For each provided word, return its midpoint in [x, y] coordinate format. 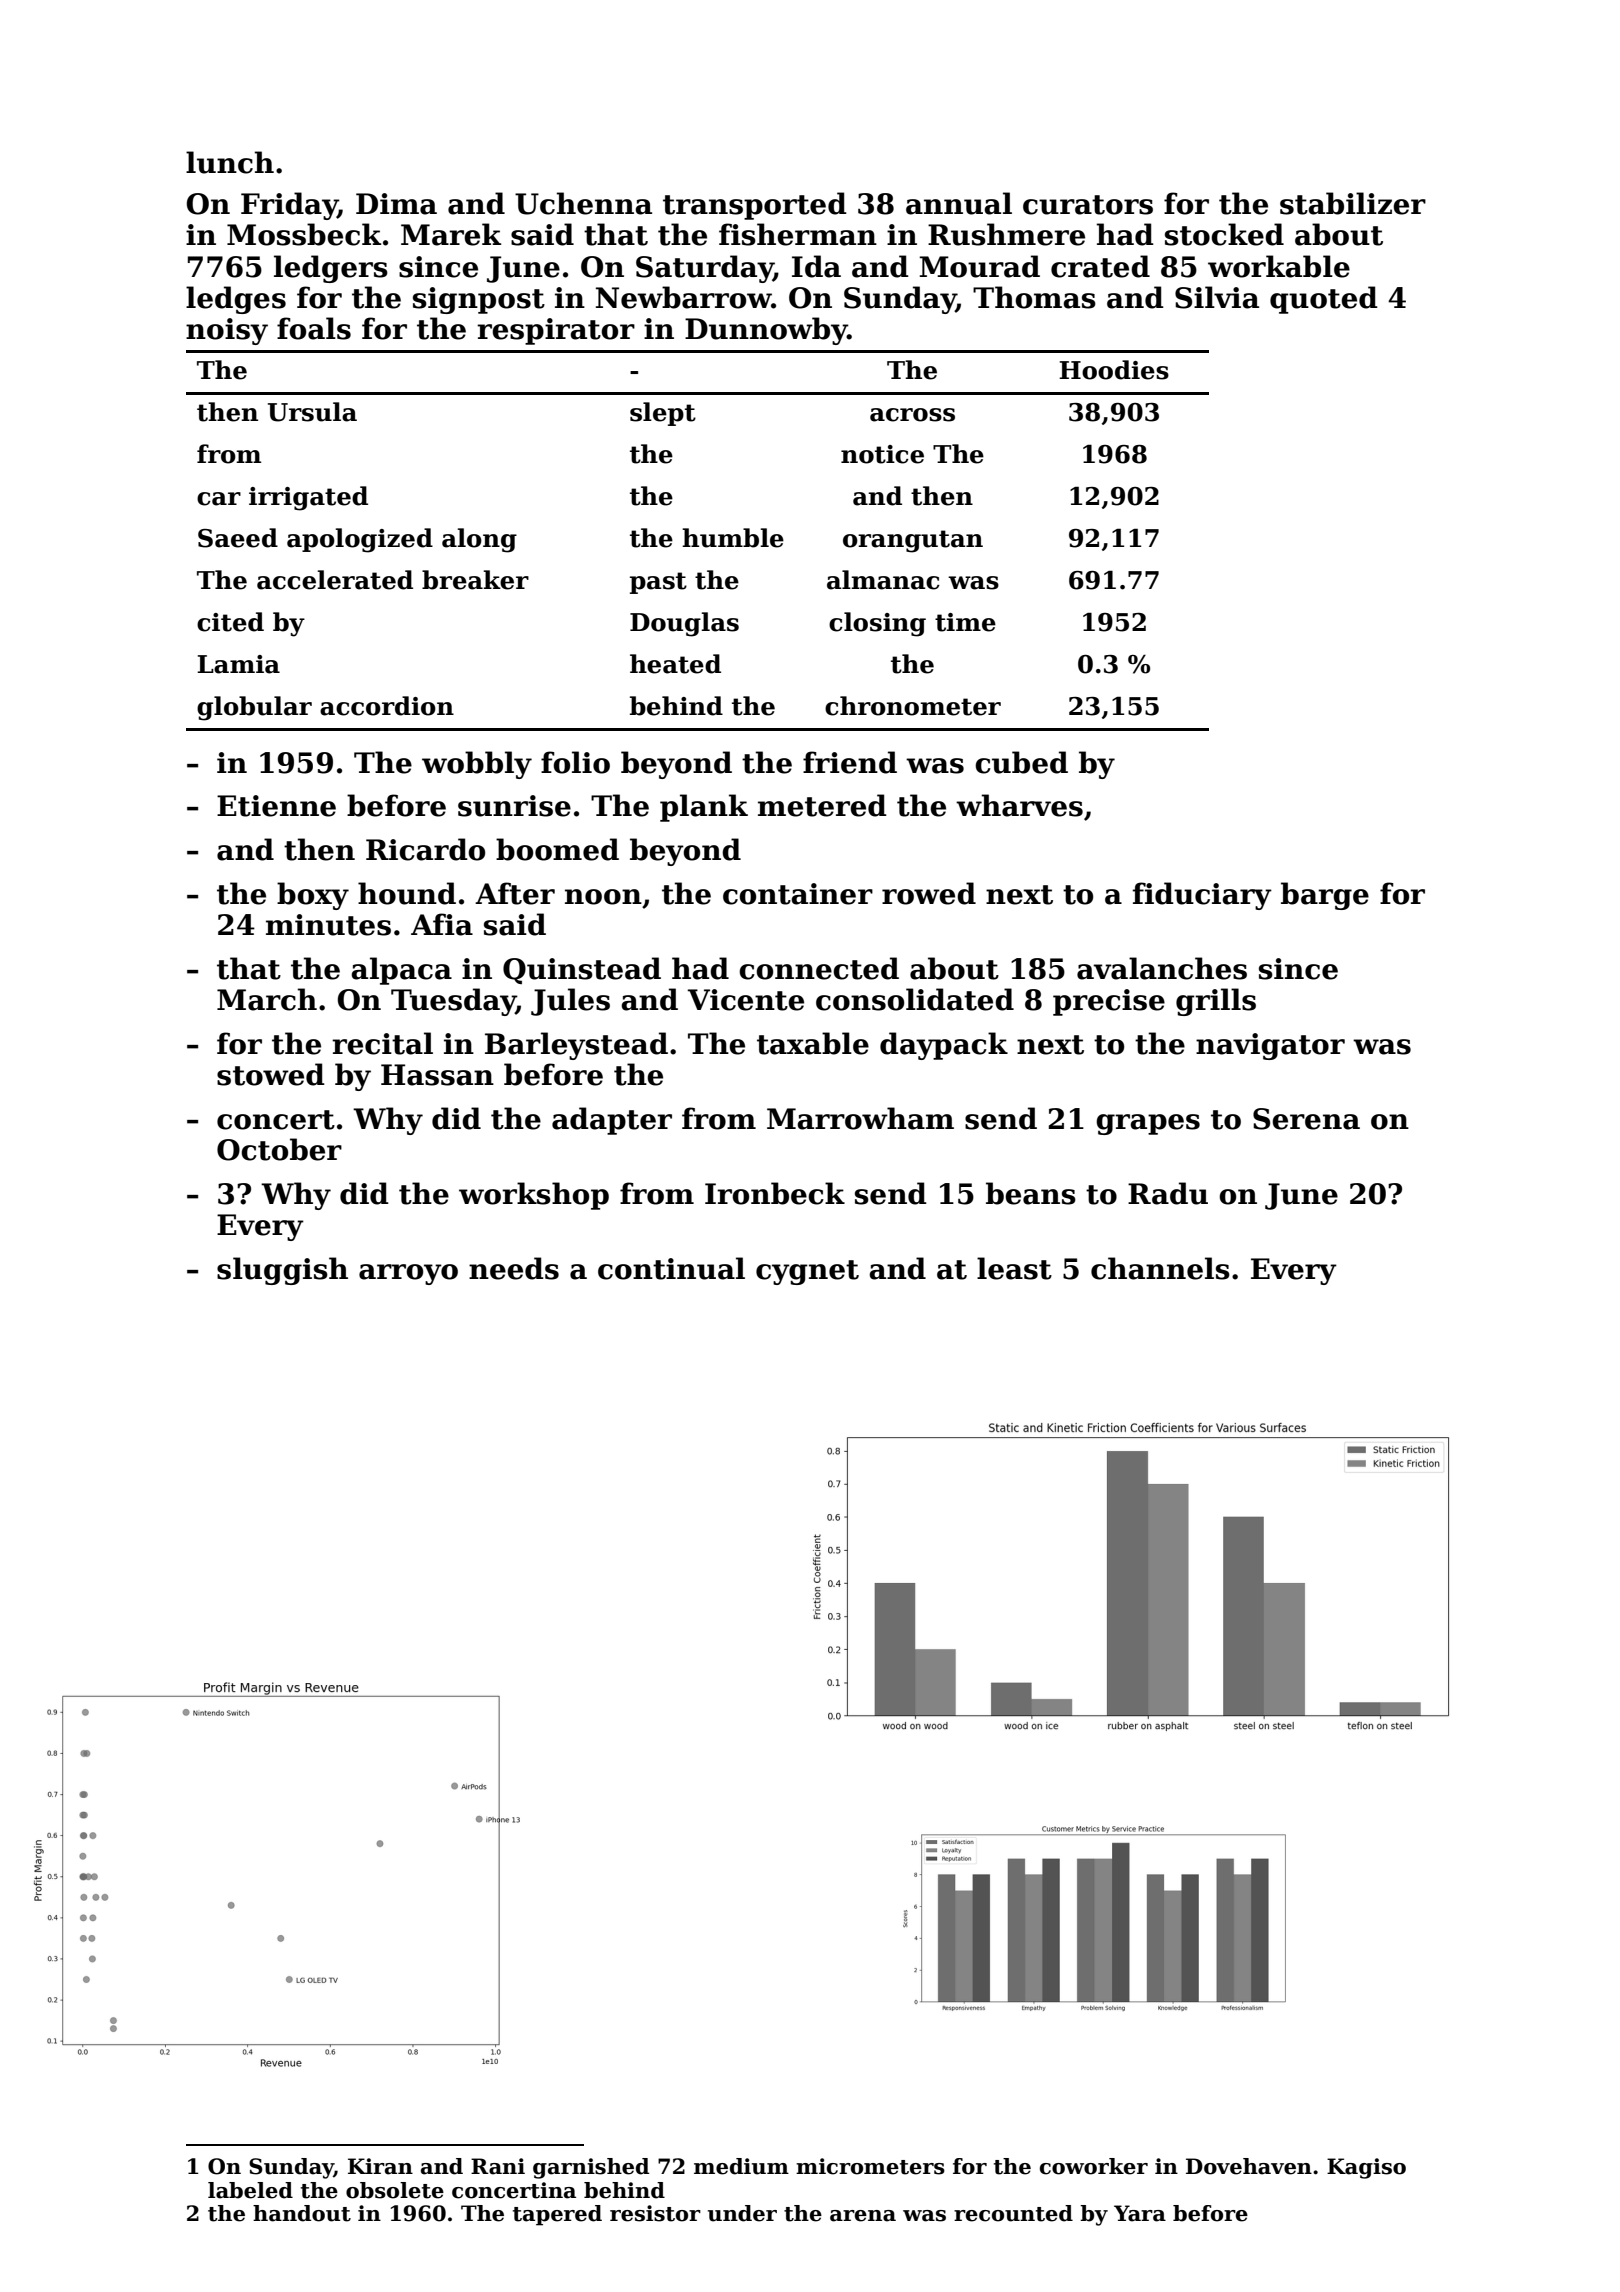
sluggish [282, 1271]
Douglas [684, 624]
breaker [475, 580]
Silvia [1217, 297]
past [658, 583]
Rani [498, 2166]
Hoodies [1114, 370]
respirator [556, 331]
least [1014, 1268]
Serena [1306, 1119]
